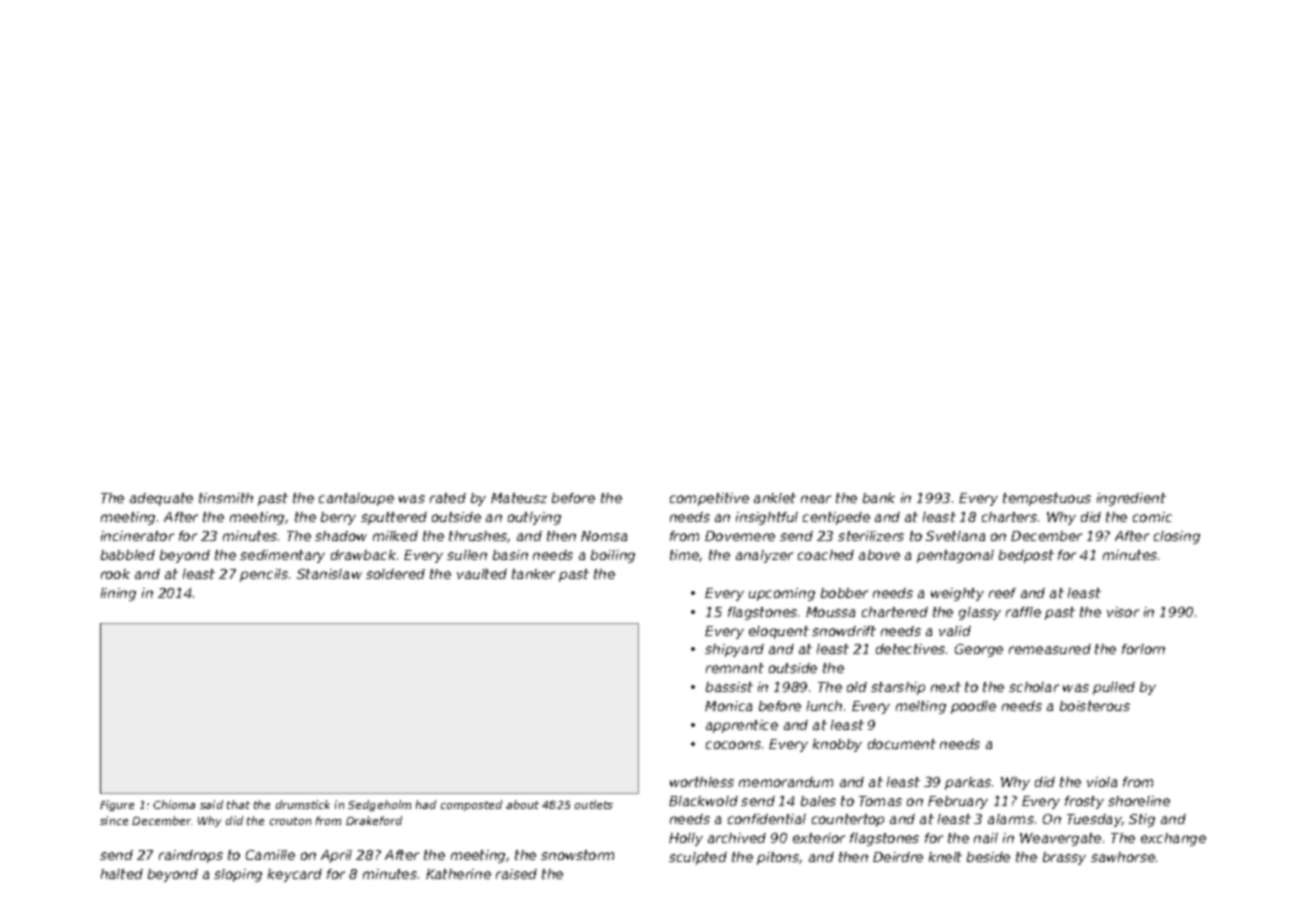  What do you see at coordinates (122, 874) in the document?
I see `halted` at bounding box center [122, 874].
